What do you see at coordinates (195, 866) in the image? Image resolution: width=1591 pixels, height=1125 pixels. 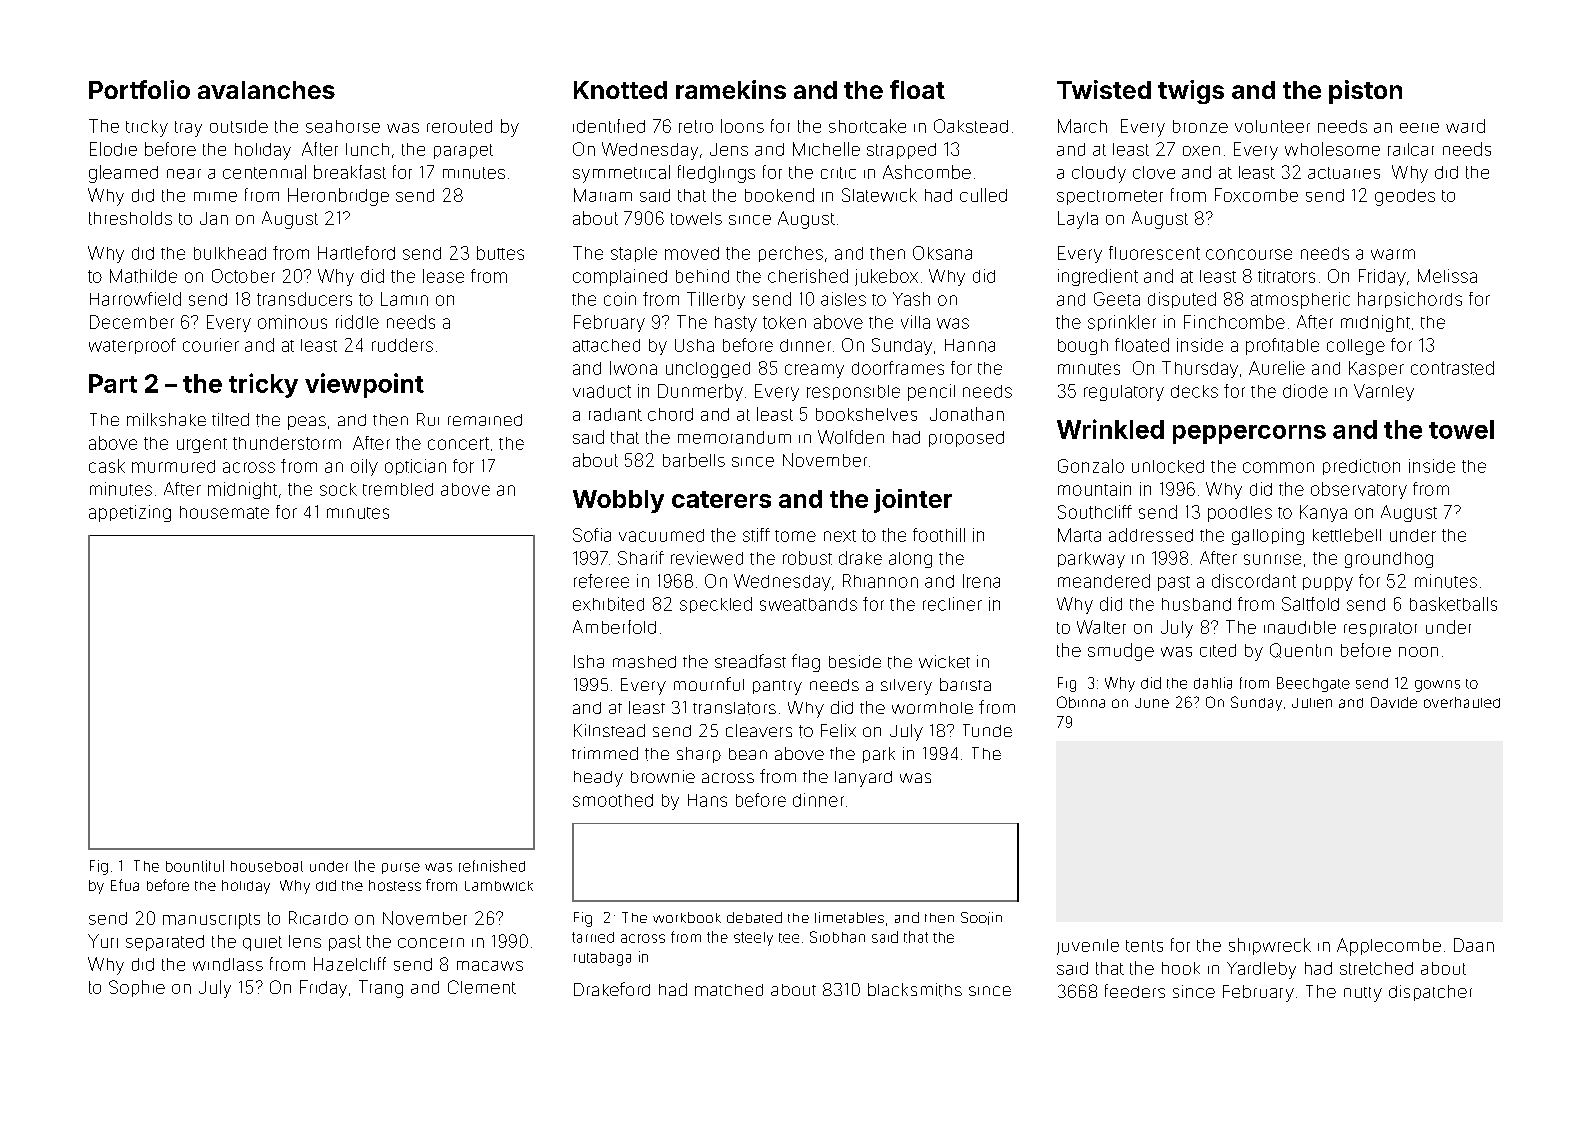 I see `bountiful` at bounding box center [195, 866].
